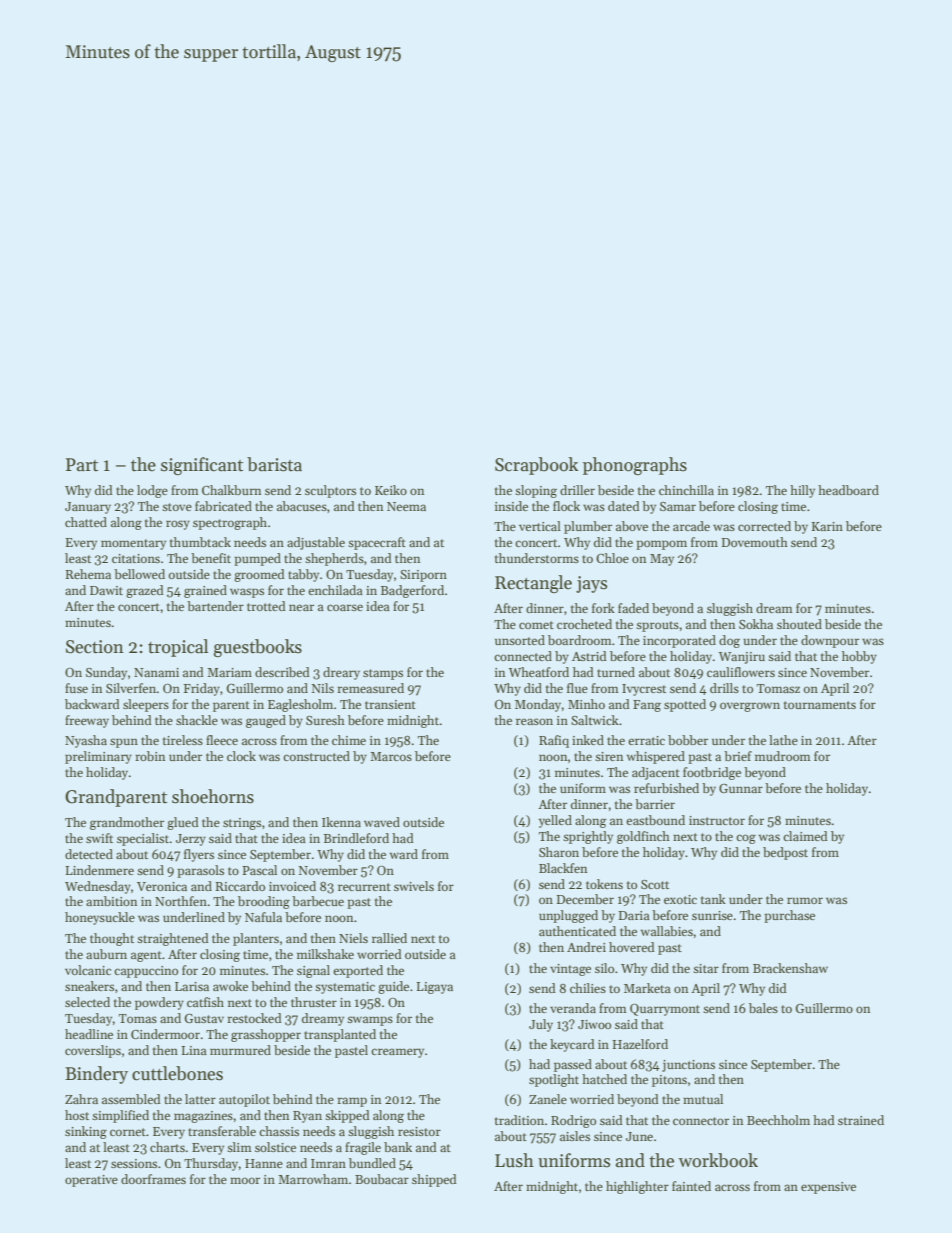 The image size is (952, 1233). Describe the element at coordinates (153, 1179) in the image. I see `doorframes` at that location.
